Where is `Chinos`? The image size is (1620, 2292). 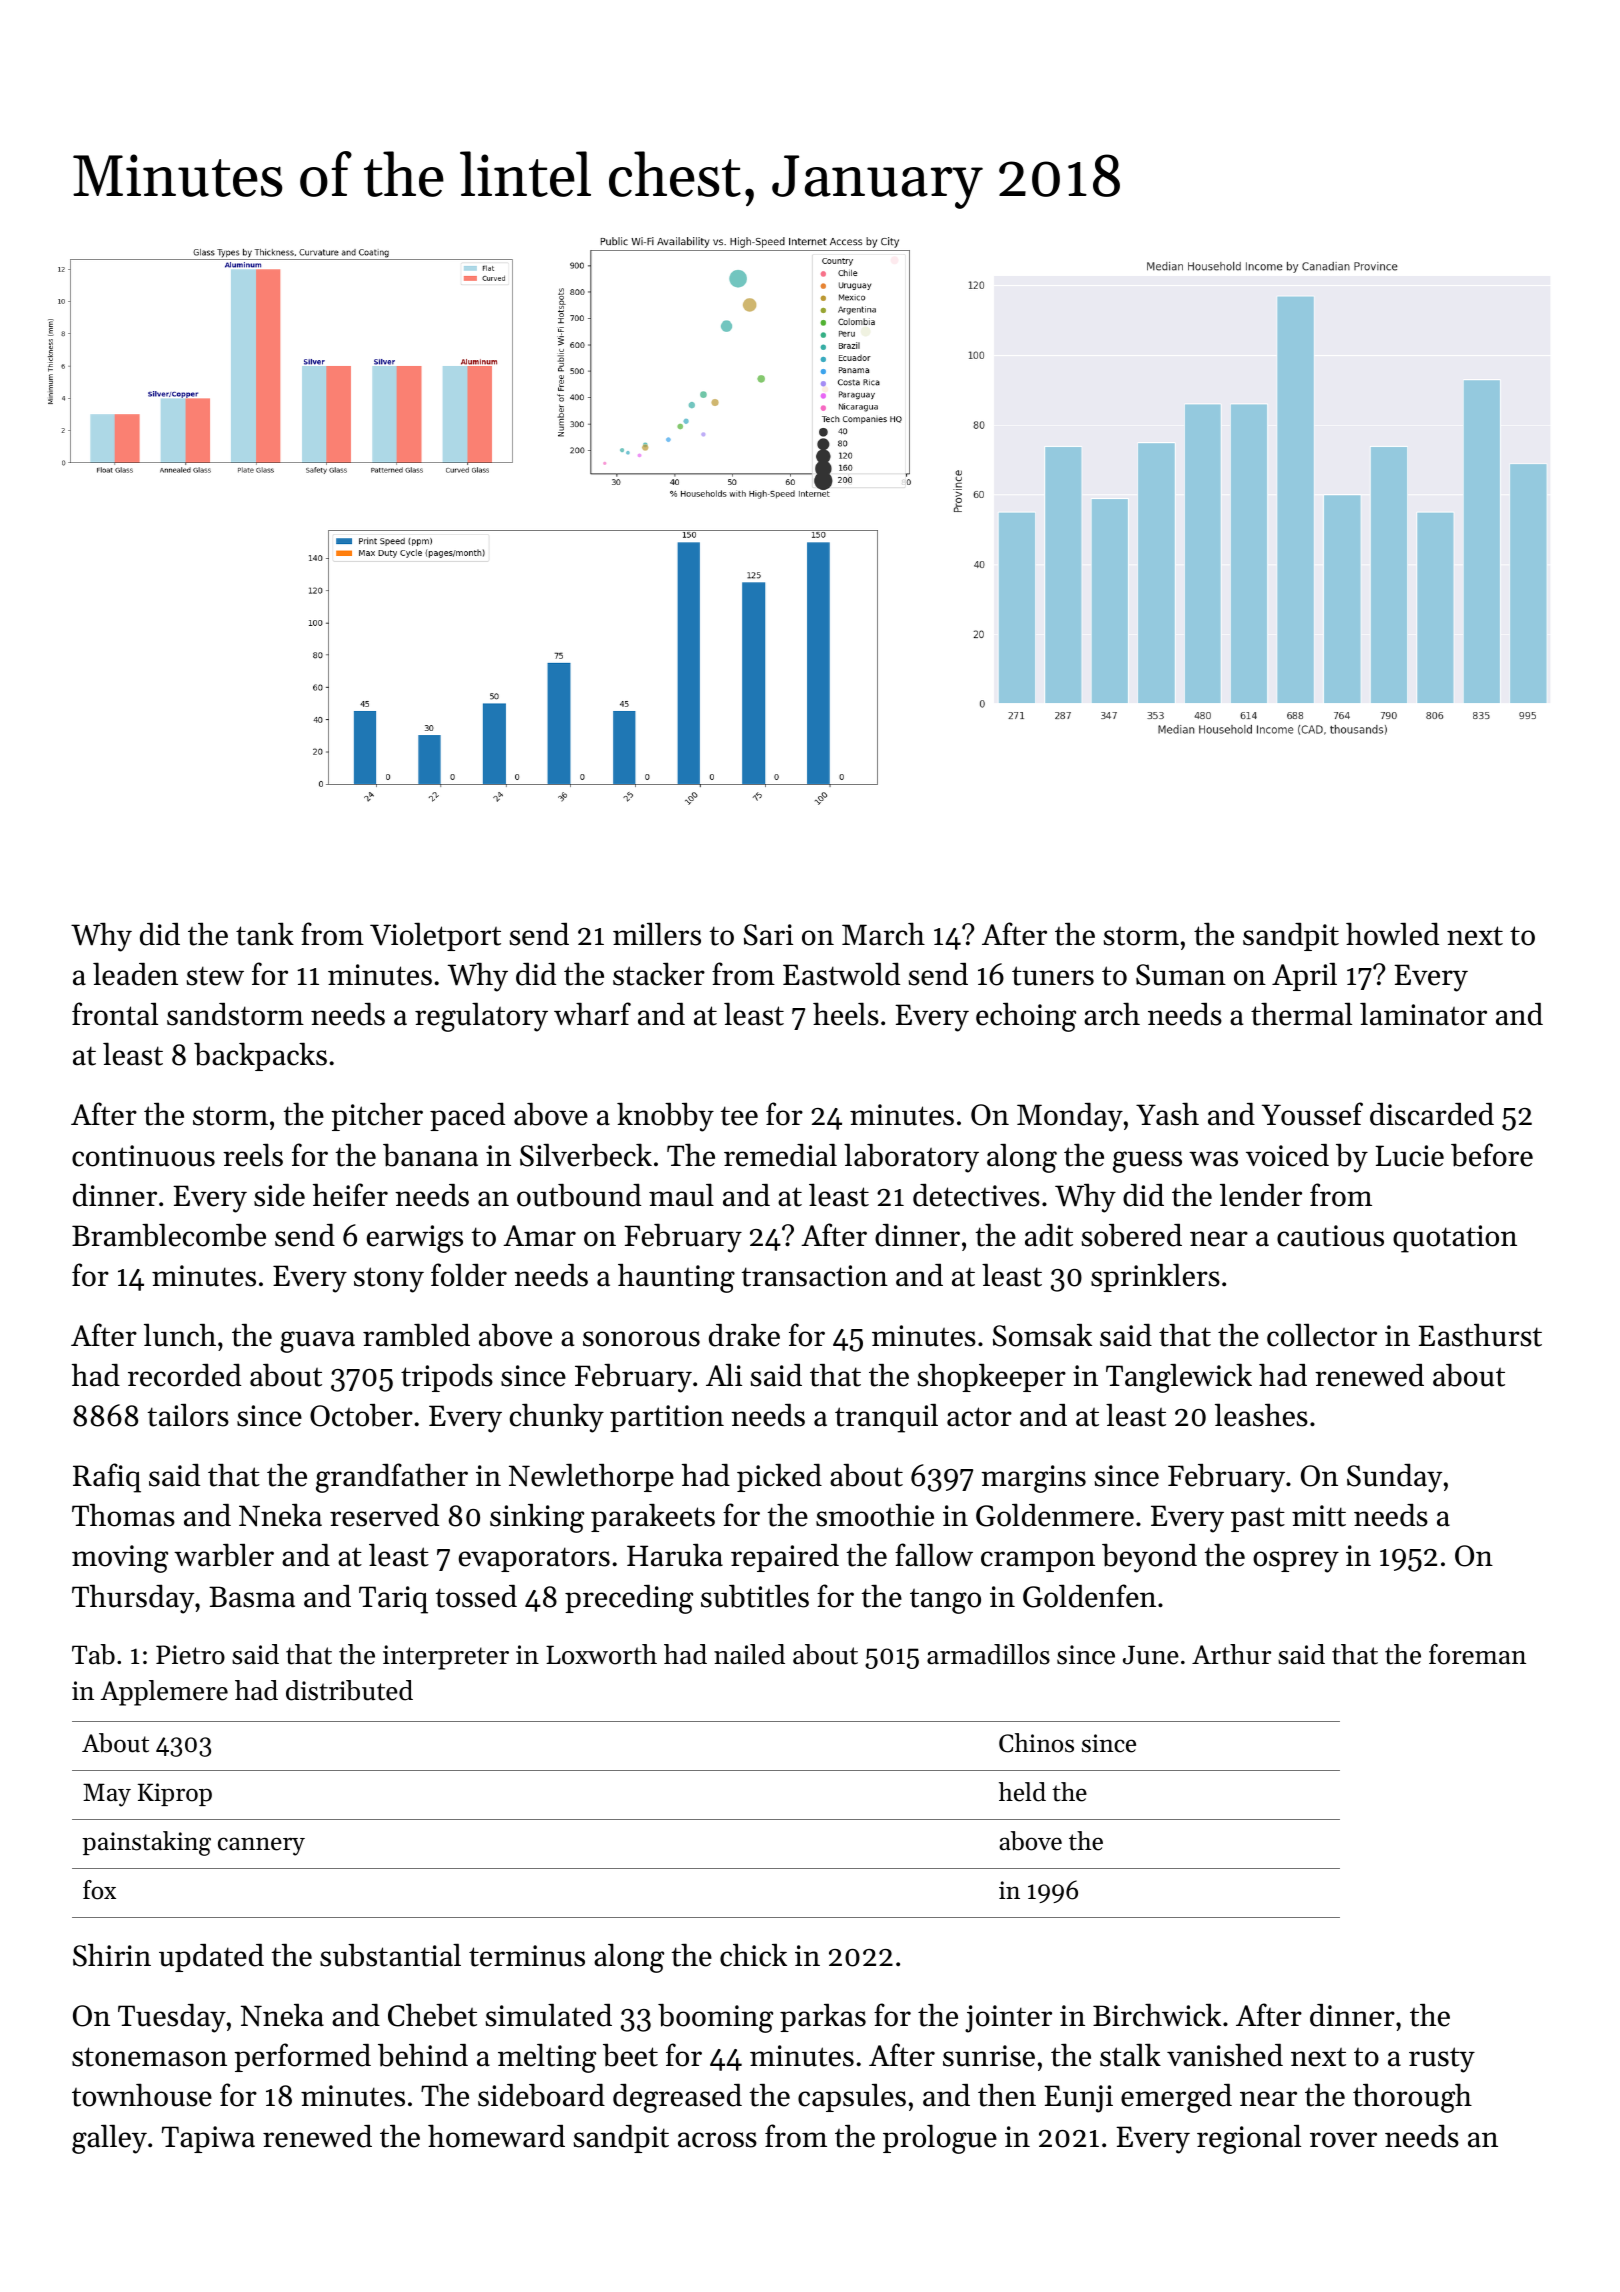 Chinos is located at coordinates (1036, 1743).
